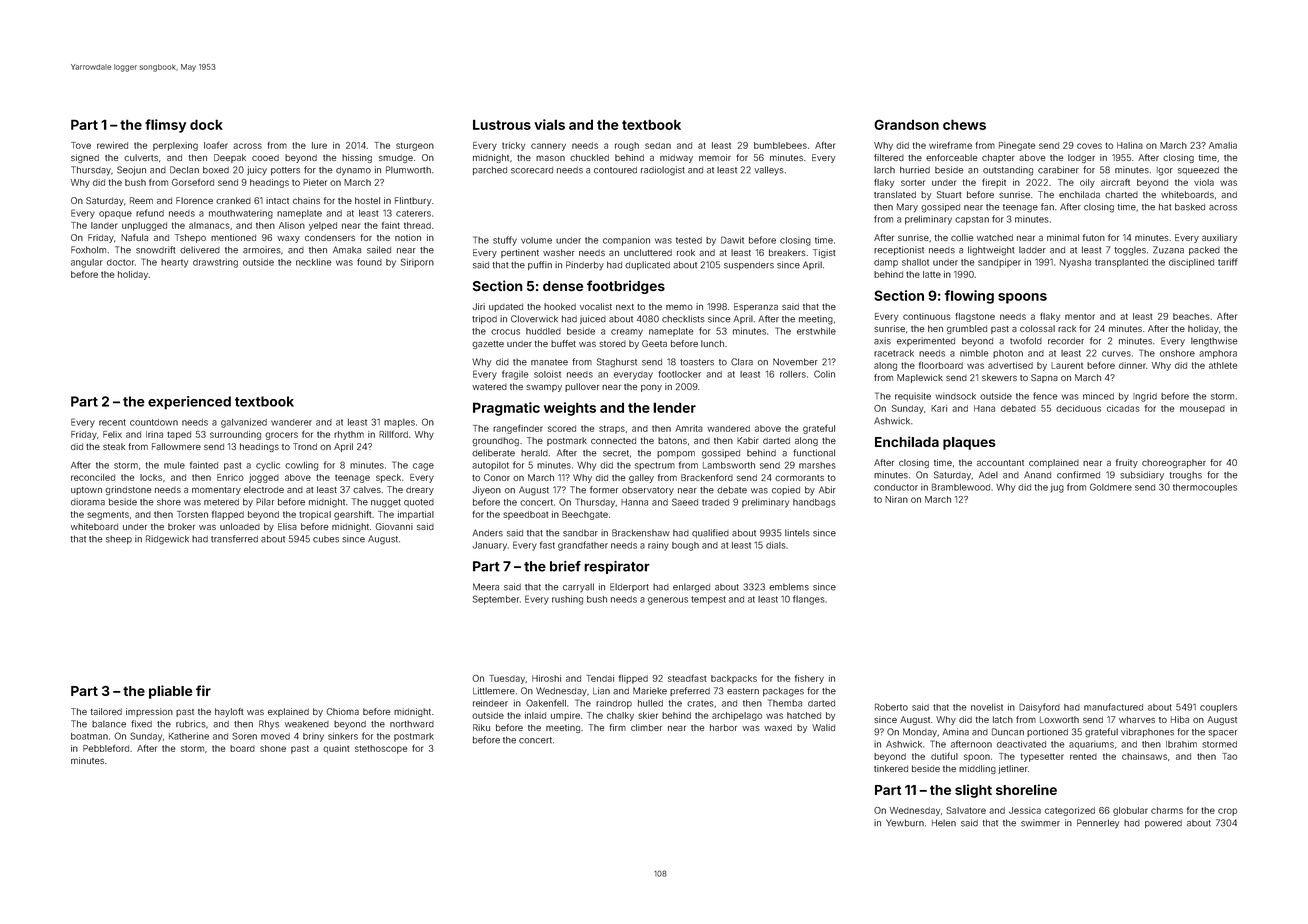 This screenshot has width=1308, height=924. Describe the element at coordinates (106, 748) in the screenshot. I see `Pebbleford` at that location.
